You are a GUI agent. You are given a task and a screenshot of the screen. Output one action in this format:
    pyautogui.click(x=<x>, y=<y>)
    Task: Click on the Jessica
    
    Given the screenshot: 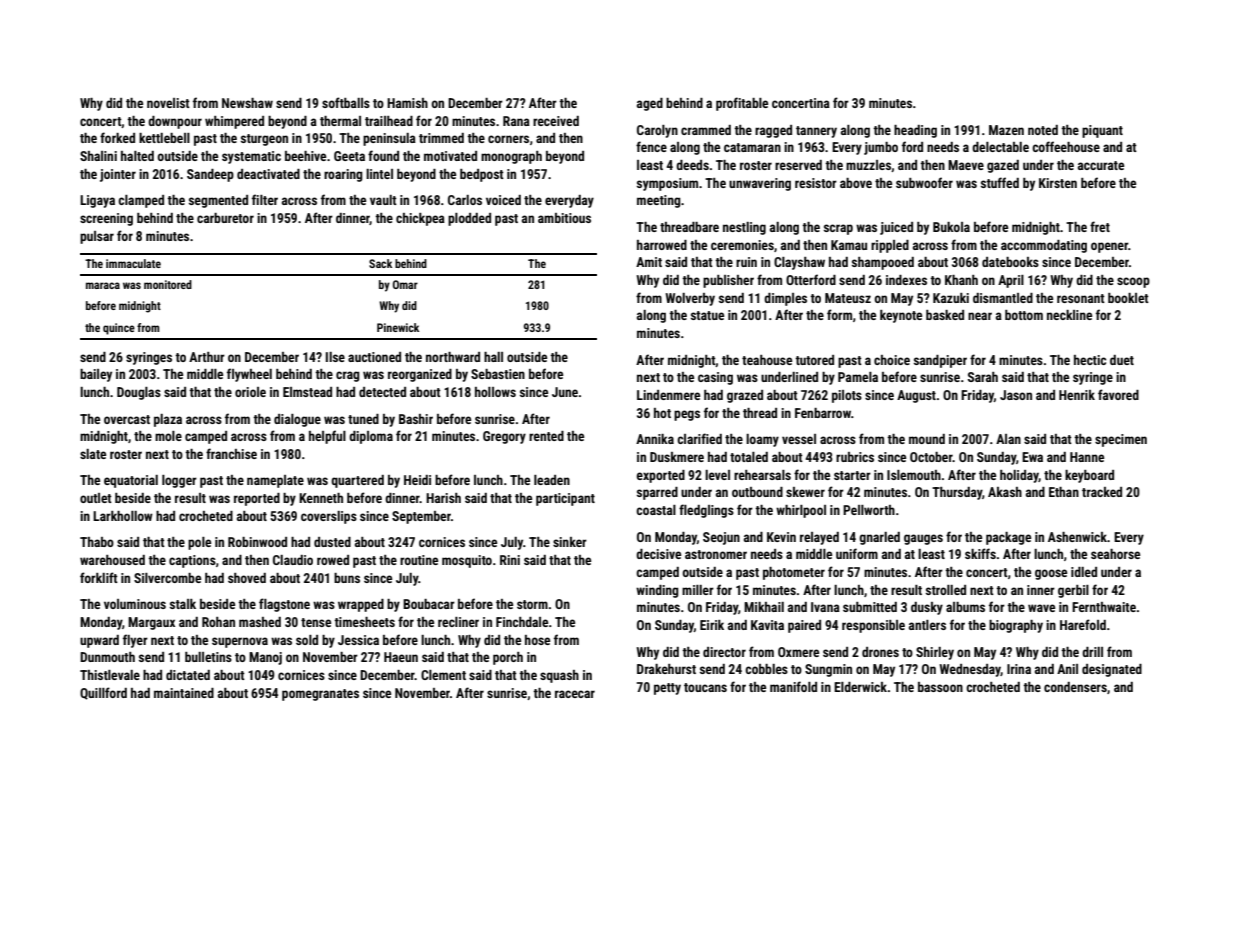 What is the action you would take?
    pyautogui.click(x=358, y=640)
